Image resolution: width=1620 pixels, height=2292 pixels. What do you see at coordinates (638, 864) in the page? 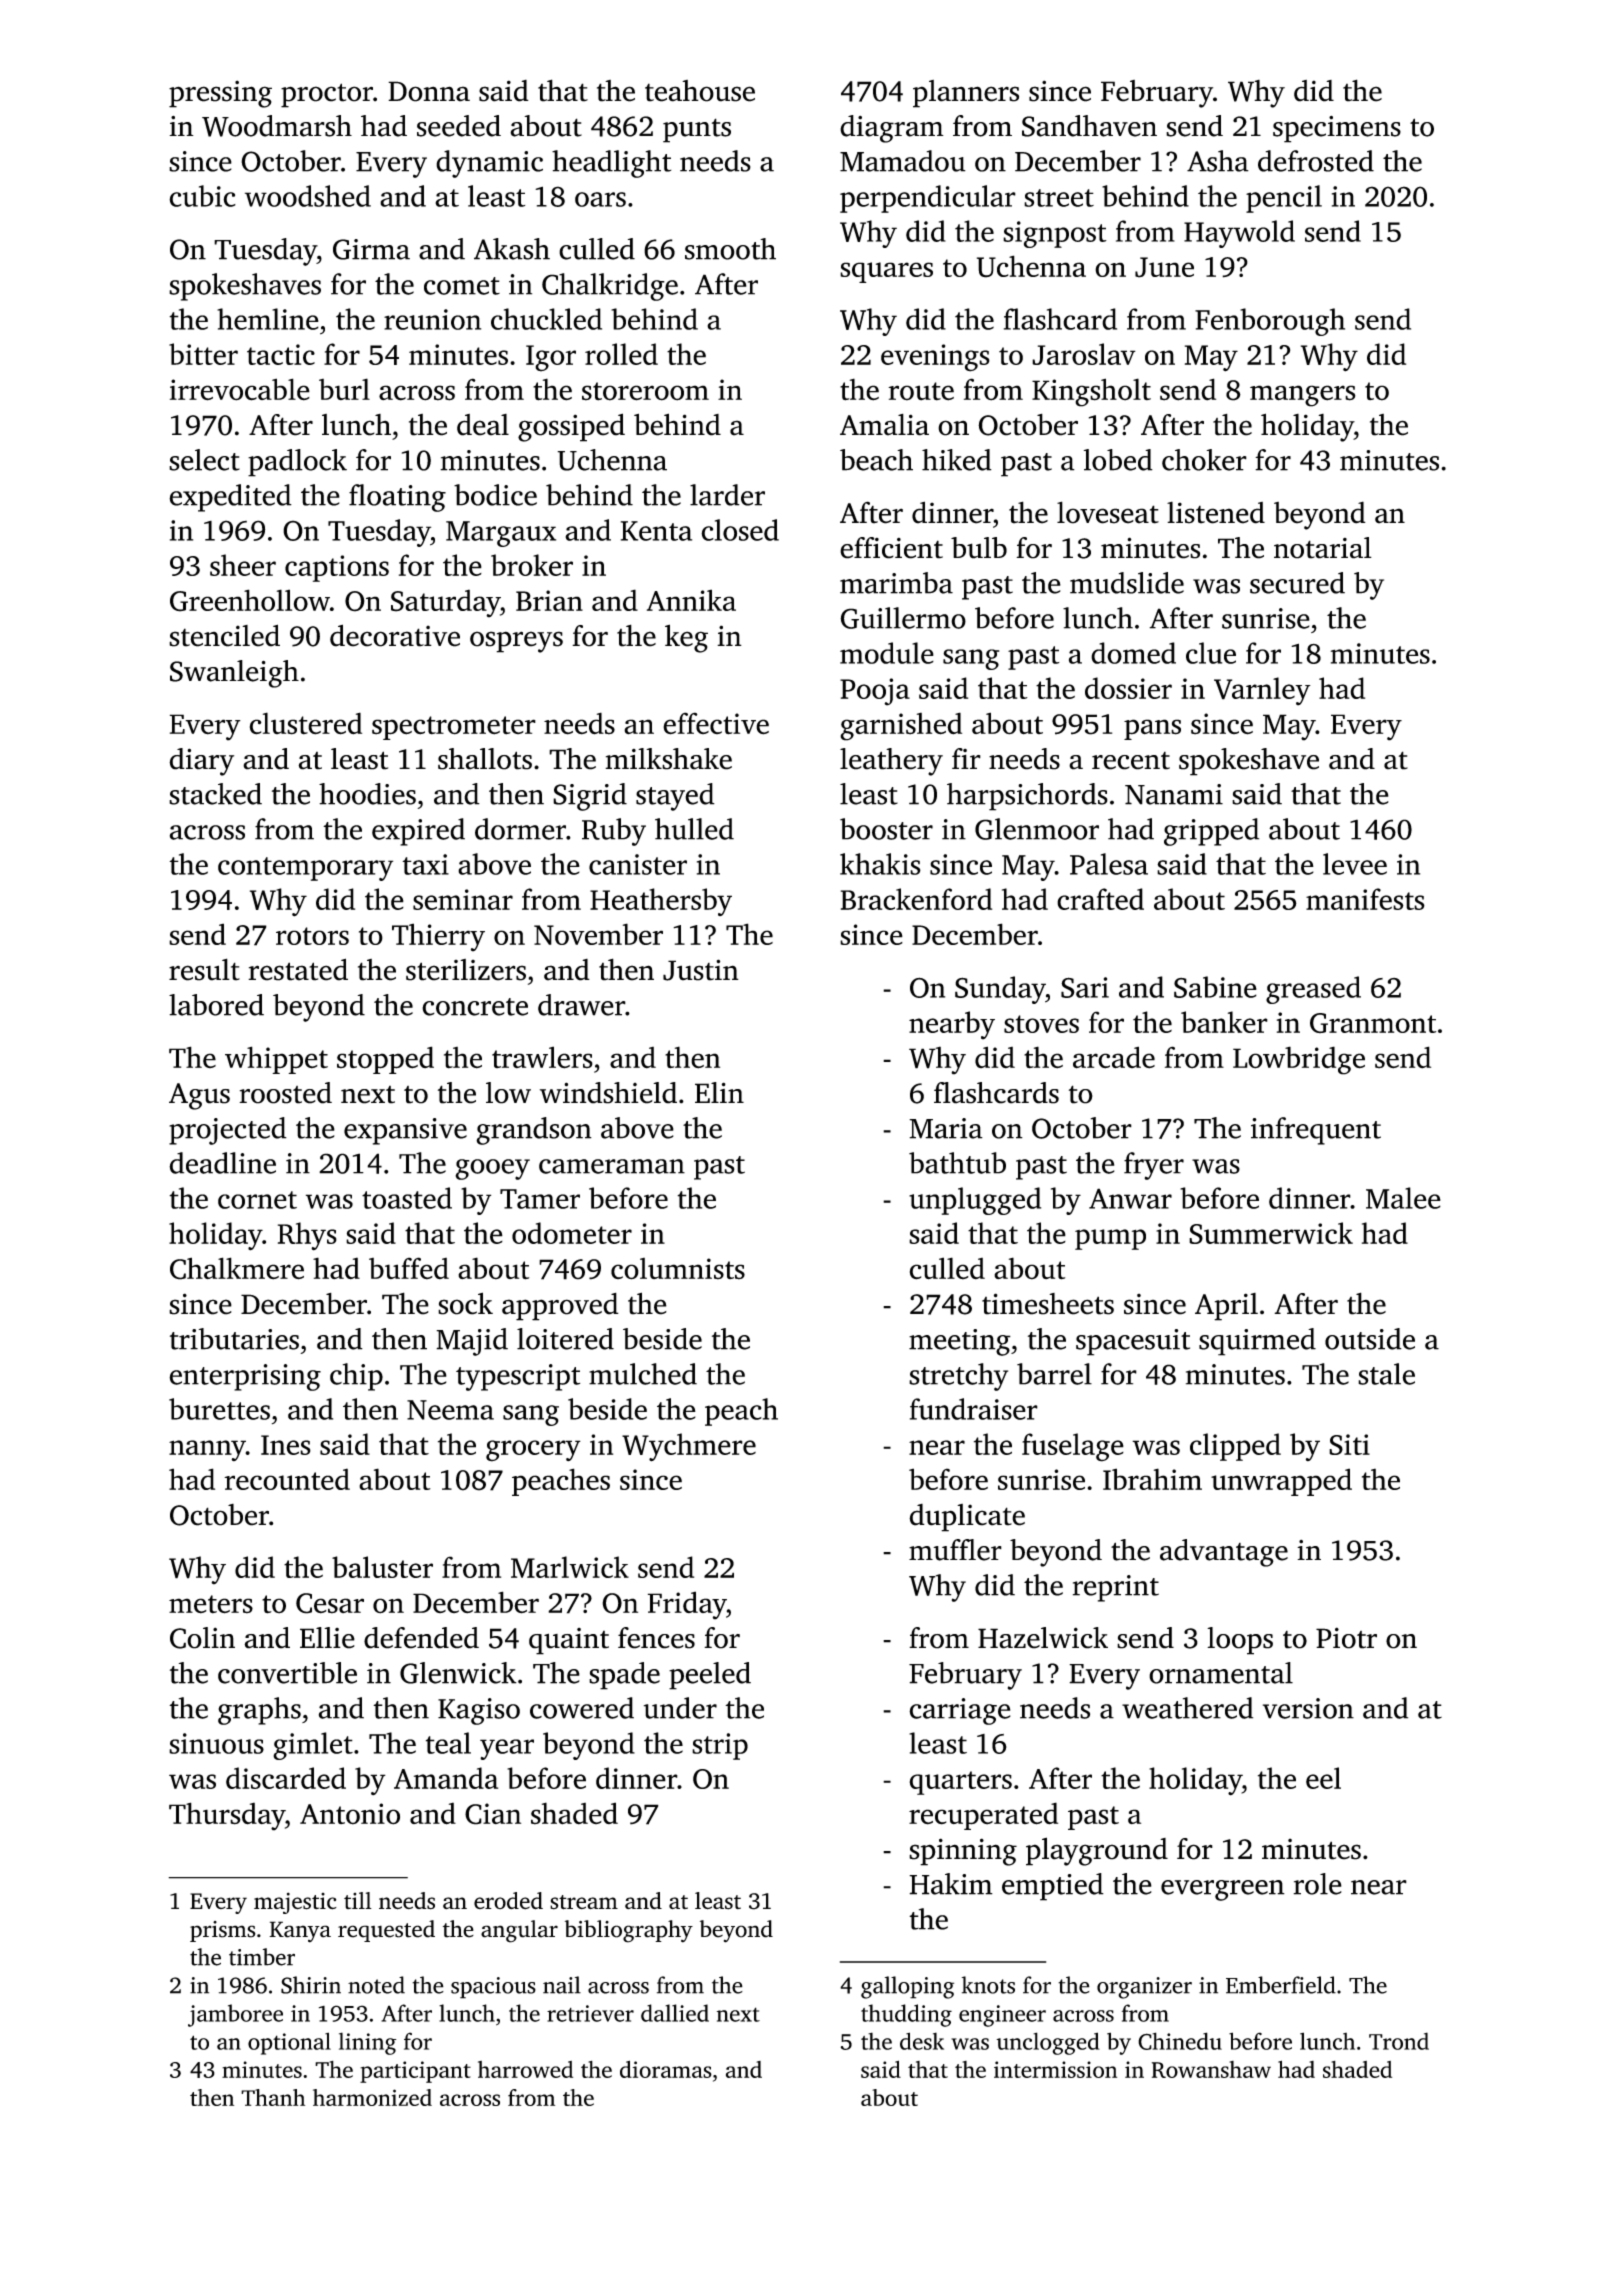
I see `canister` at bounding box center [638, 864].
